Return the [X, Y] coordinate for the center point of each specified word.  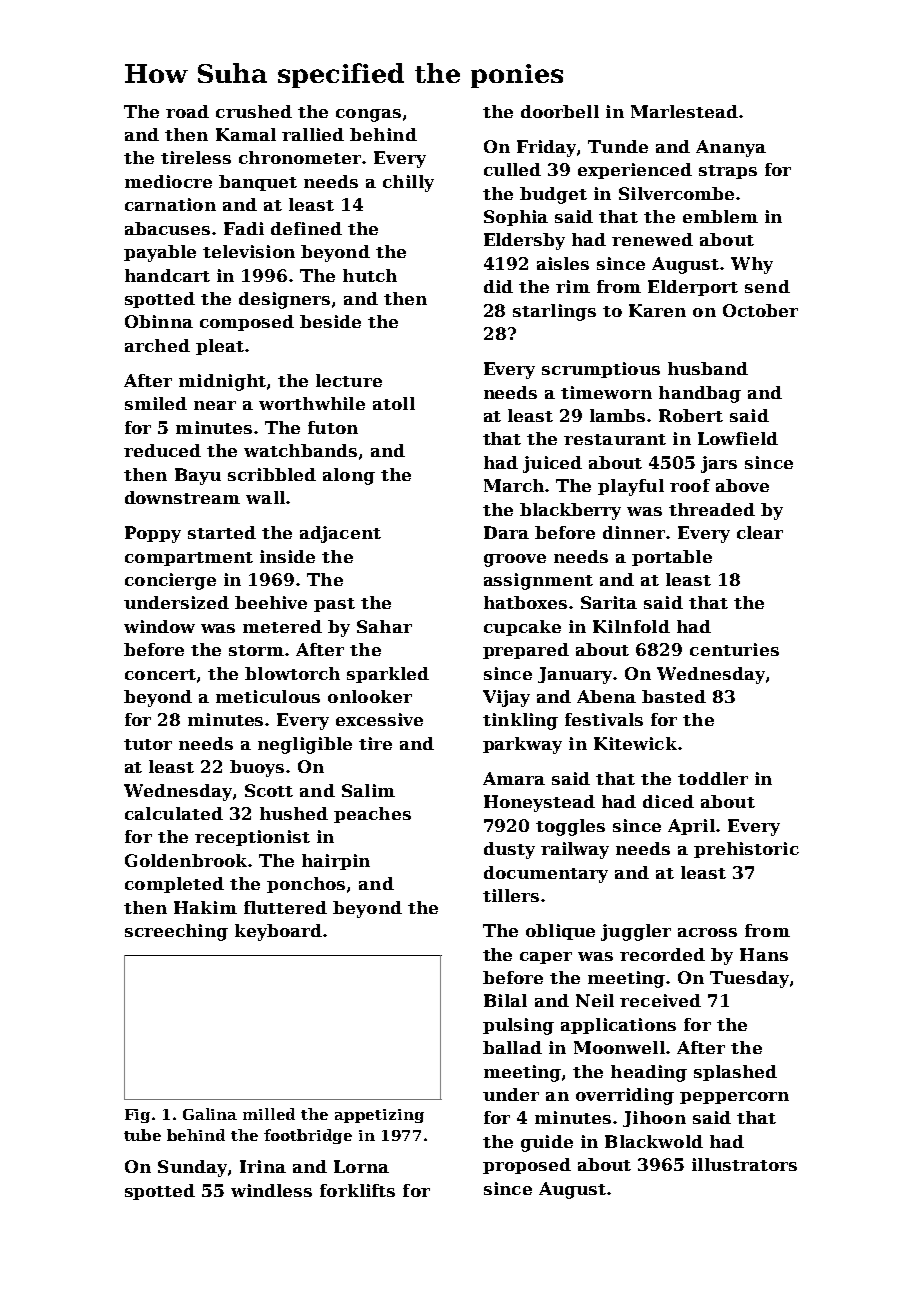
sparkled [388, 675]
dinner [634, 532]
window [159, 626]
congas [368, 115]
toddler [713, 778]
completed [174, 885]
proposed [527, 1166]
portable [672, 558]
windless [271, 1190]
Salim [368, 790]
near [215, 405]
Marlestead [684, 111]
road [187, 111]
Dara [506, 532]
